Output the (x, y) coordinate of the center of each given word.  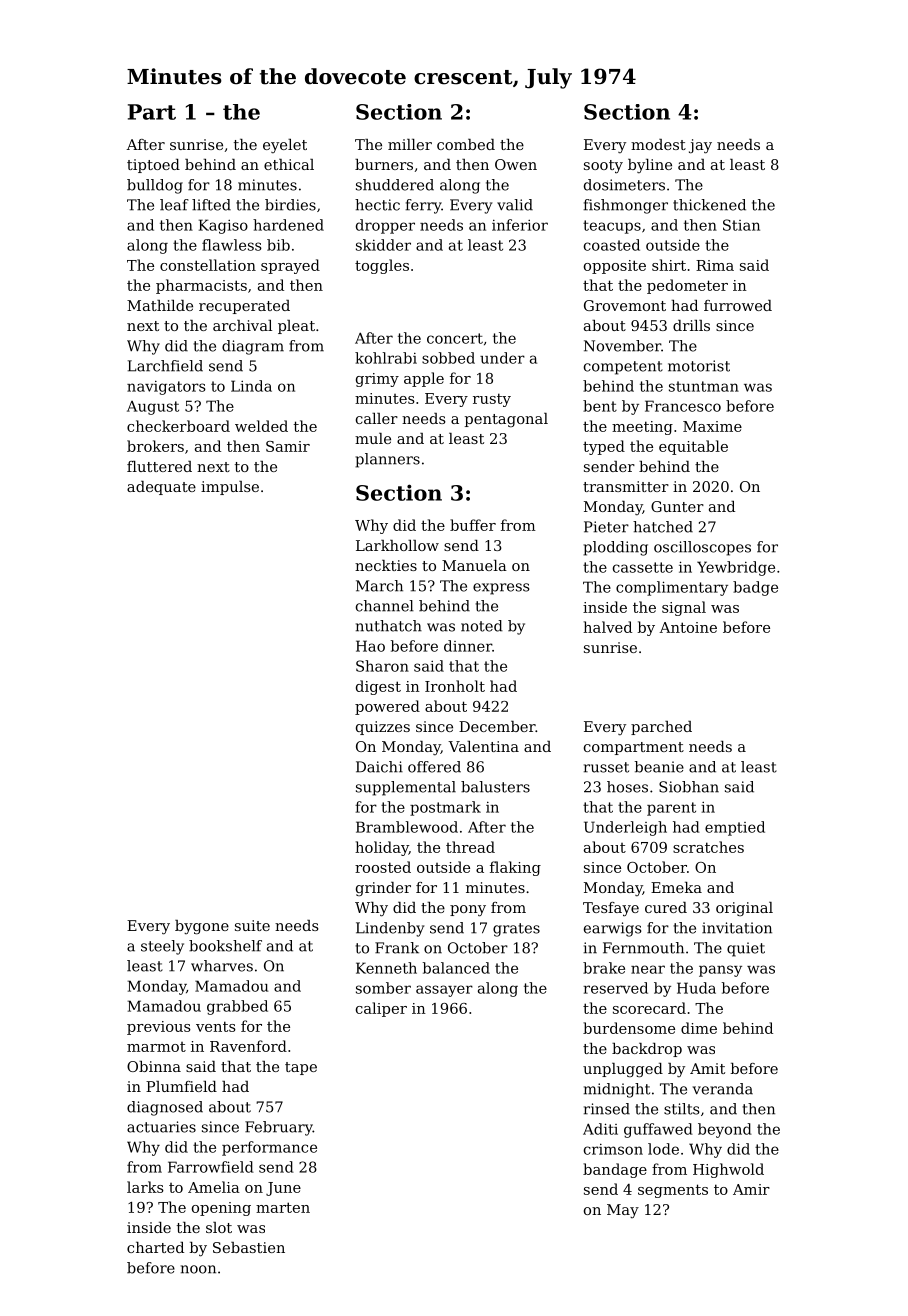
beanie (659, 767)
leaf (174, 205)
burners (384, 164)
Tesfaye (611, 909)
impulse (230, 488)
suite (252, 925)
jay (700, 146)
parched (661, 728)
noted (482, 626)
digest (378, 687)
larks (145, 1187)
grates (516, 930)
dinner (468, 646)
